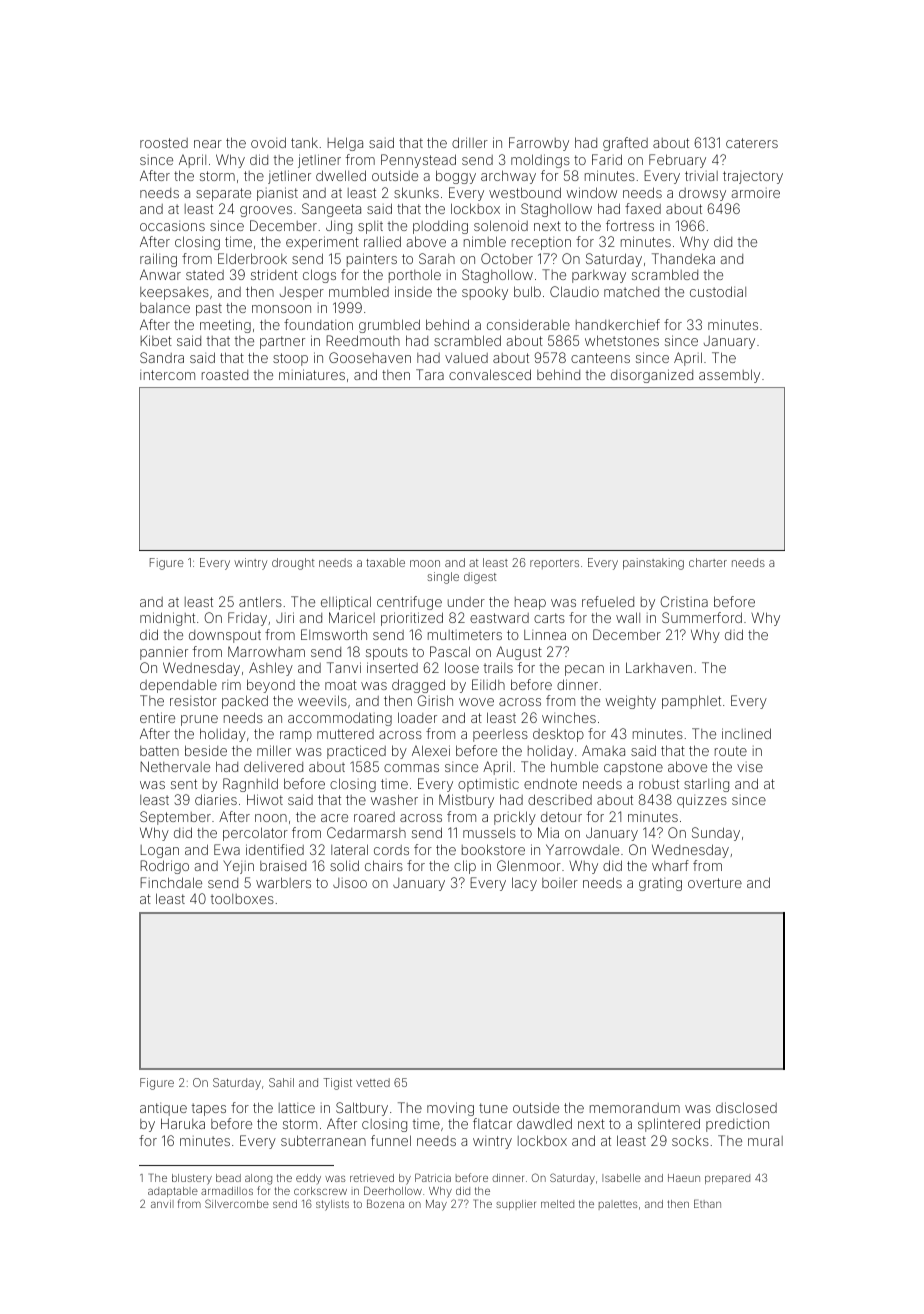 The height and width of the screenshot is (1314, 924). What do you see at coordinates (549, 618) in the screenshot?
I see `carts` at bounding box center [549, 618].
